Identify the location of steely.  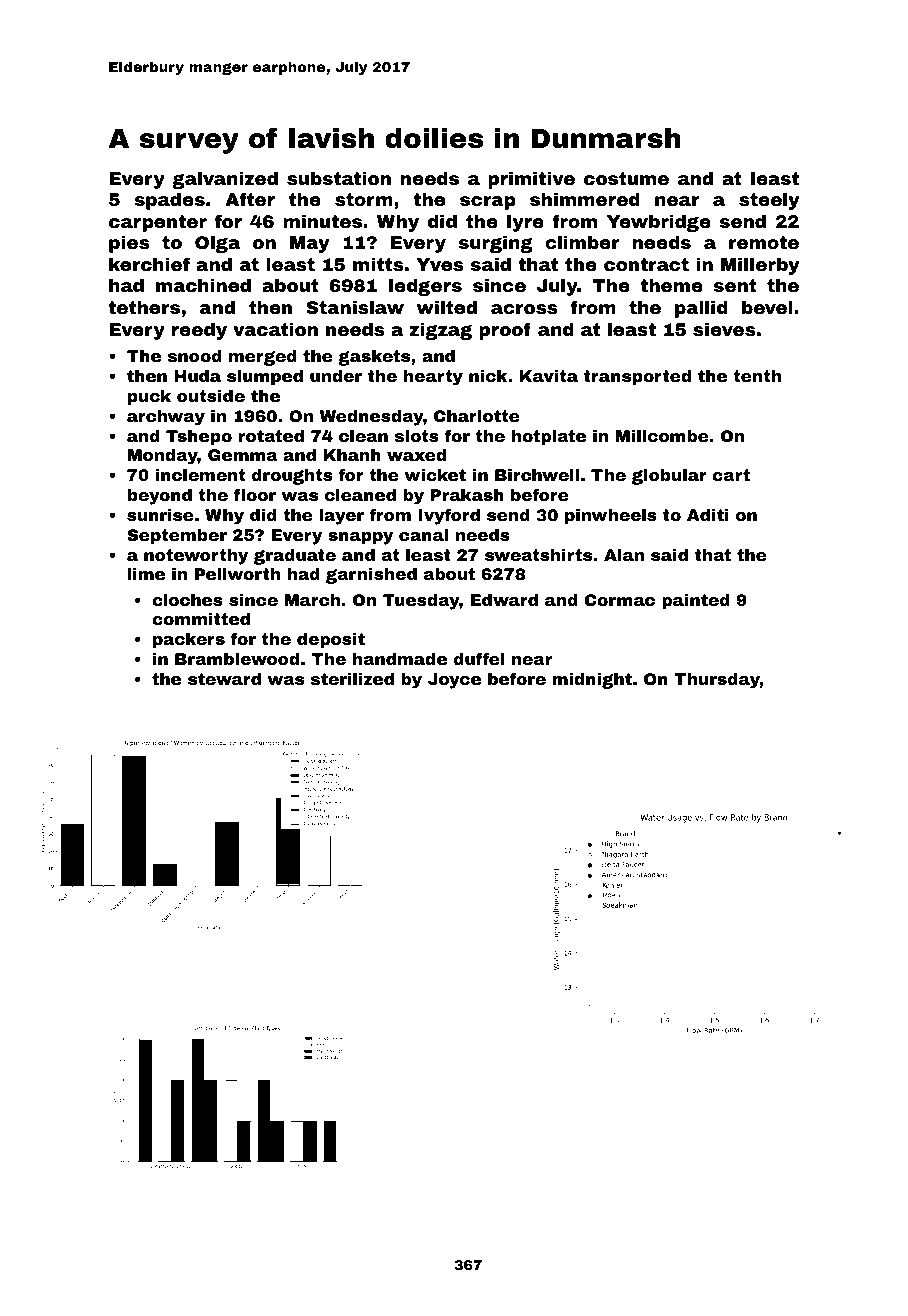
(769, 201).
